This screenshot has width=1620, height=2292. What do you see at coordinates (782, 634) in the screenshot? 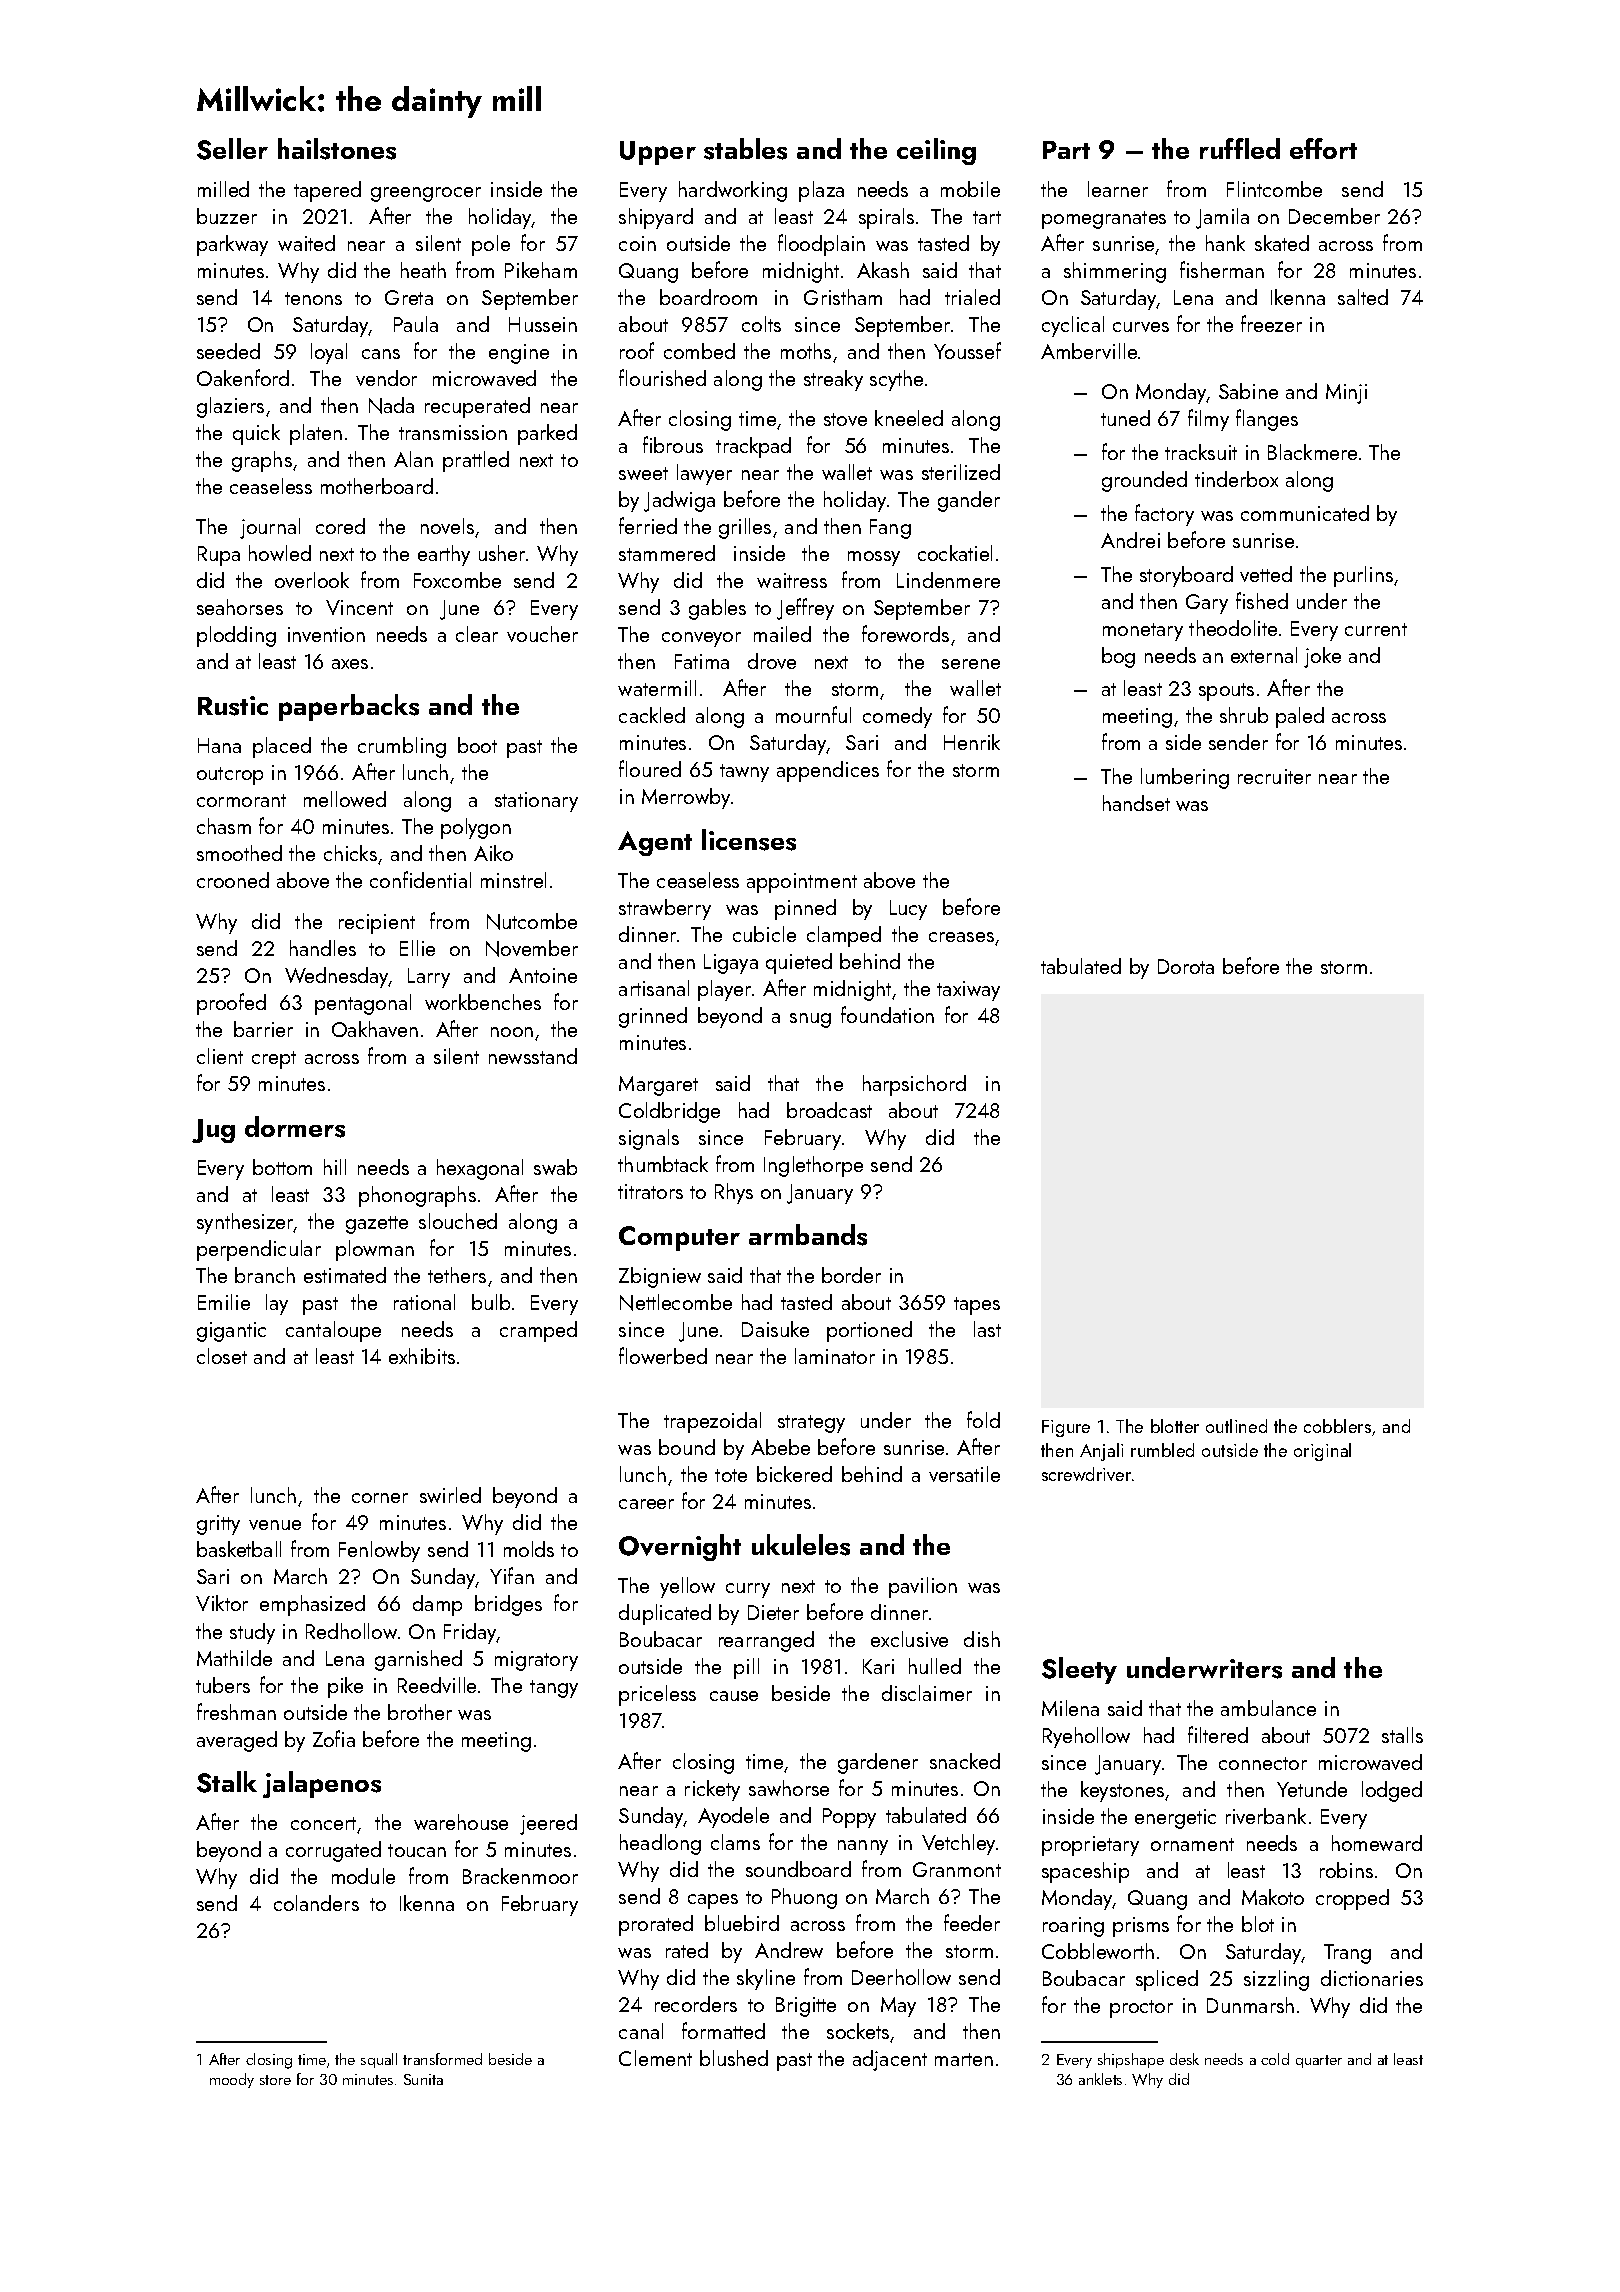
I see `mailed` at bounding box center [782, 634].
